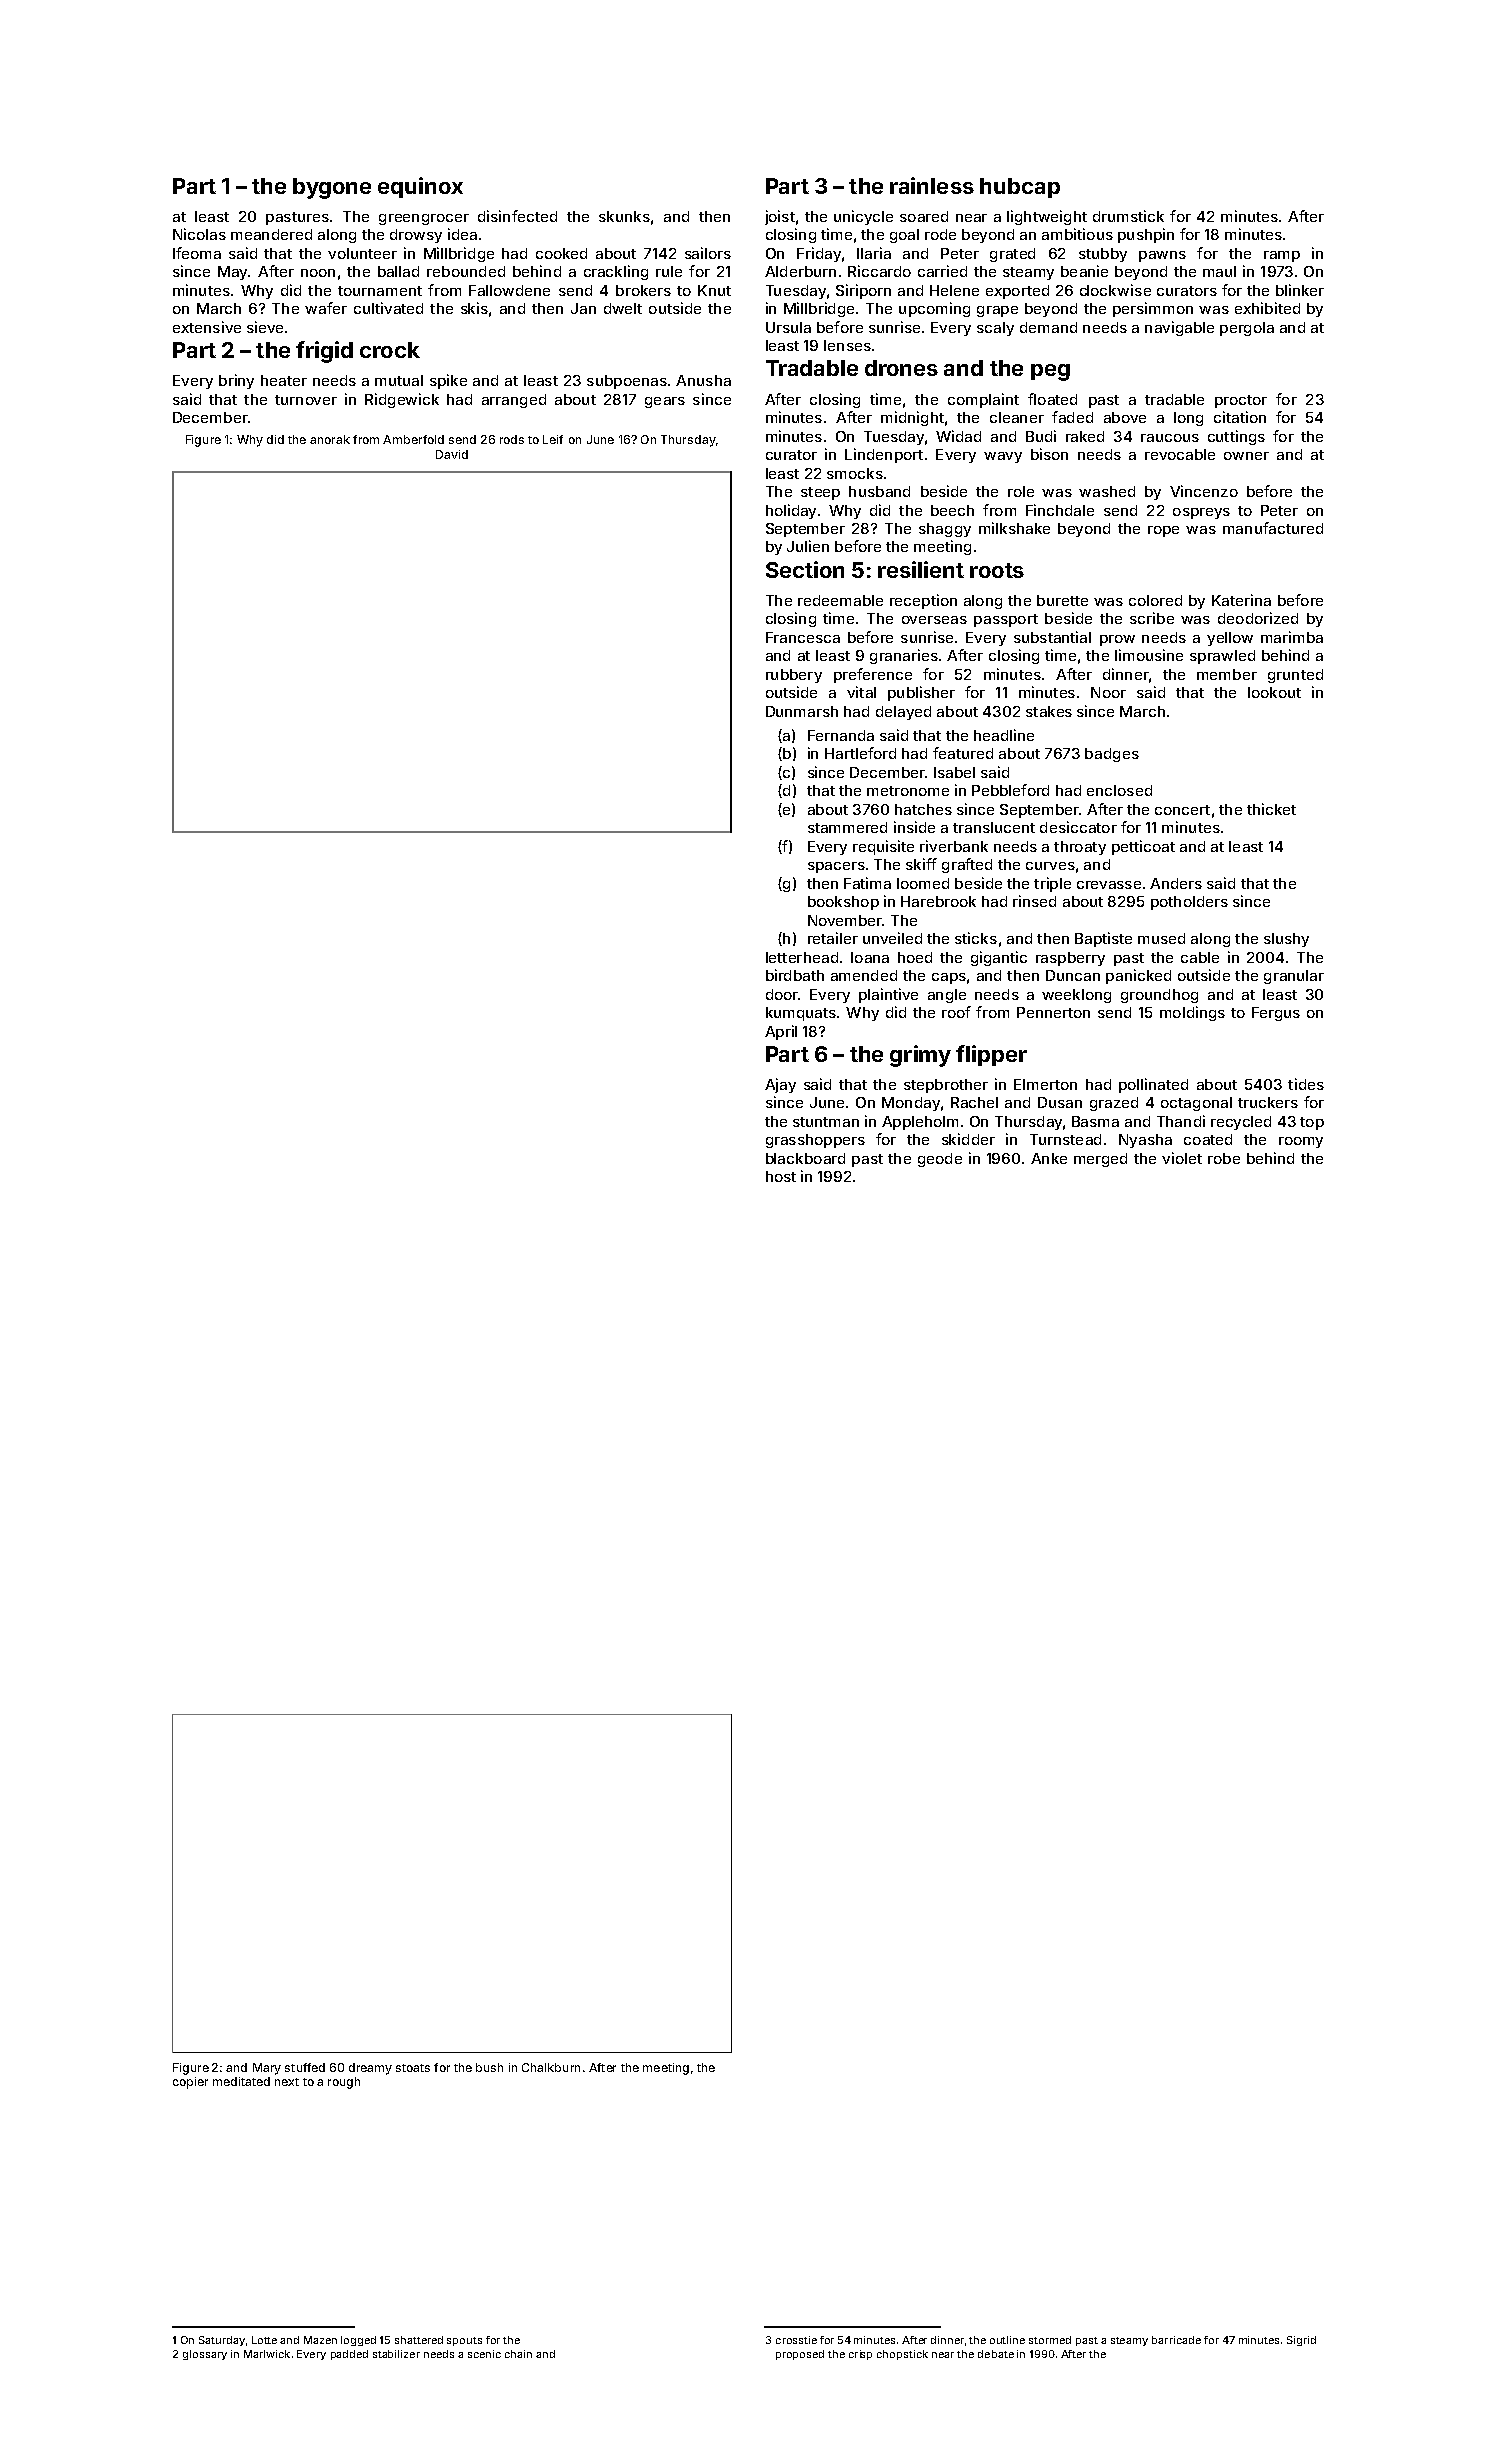 Image resolution: width=1496 pixels, height=2464 pixels. What do you see at coordinates (551, 2067) in the image?
I see `Chalkburn` at bounding box center [551, 2067].
